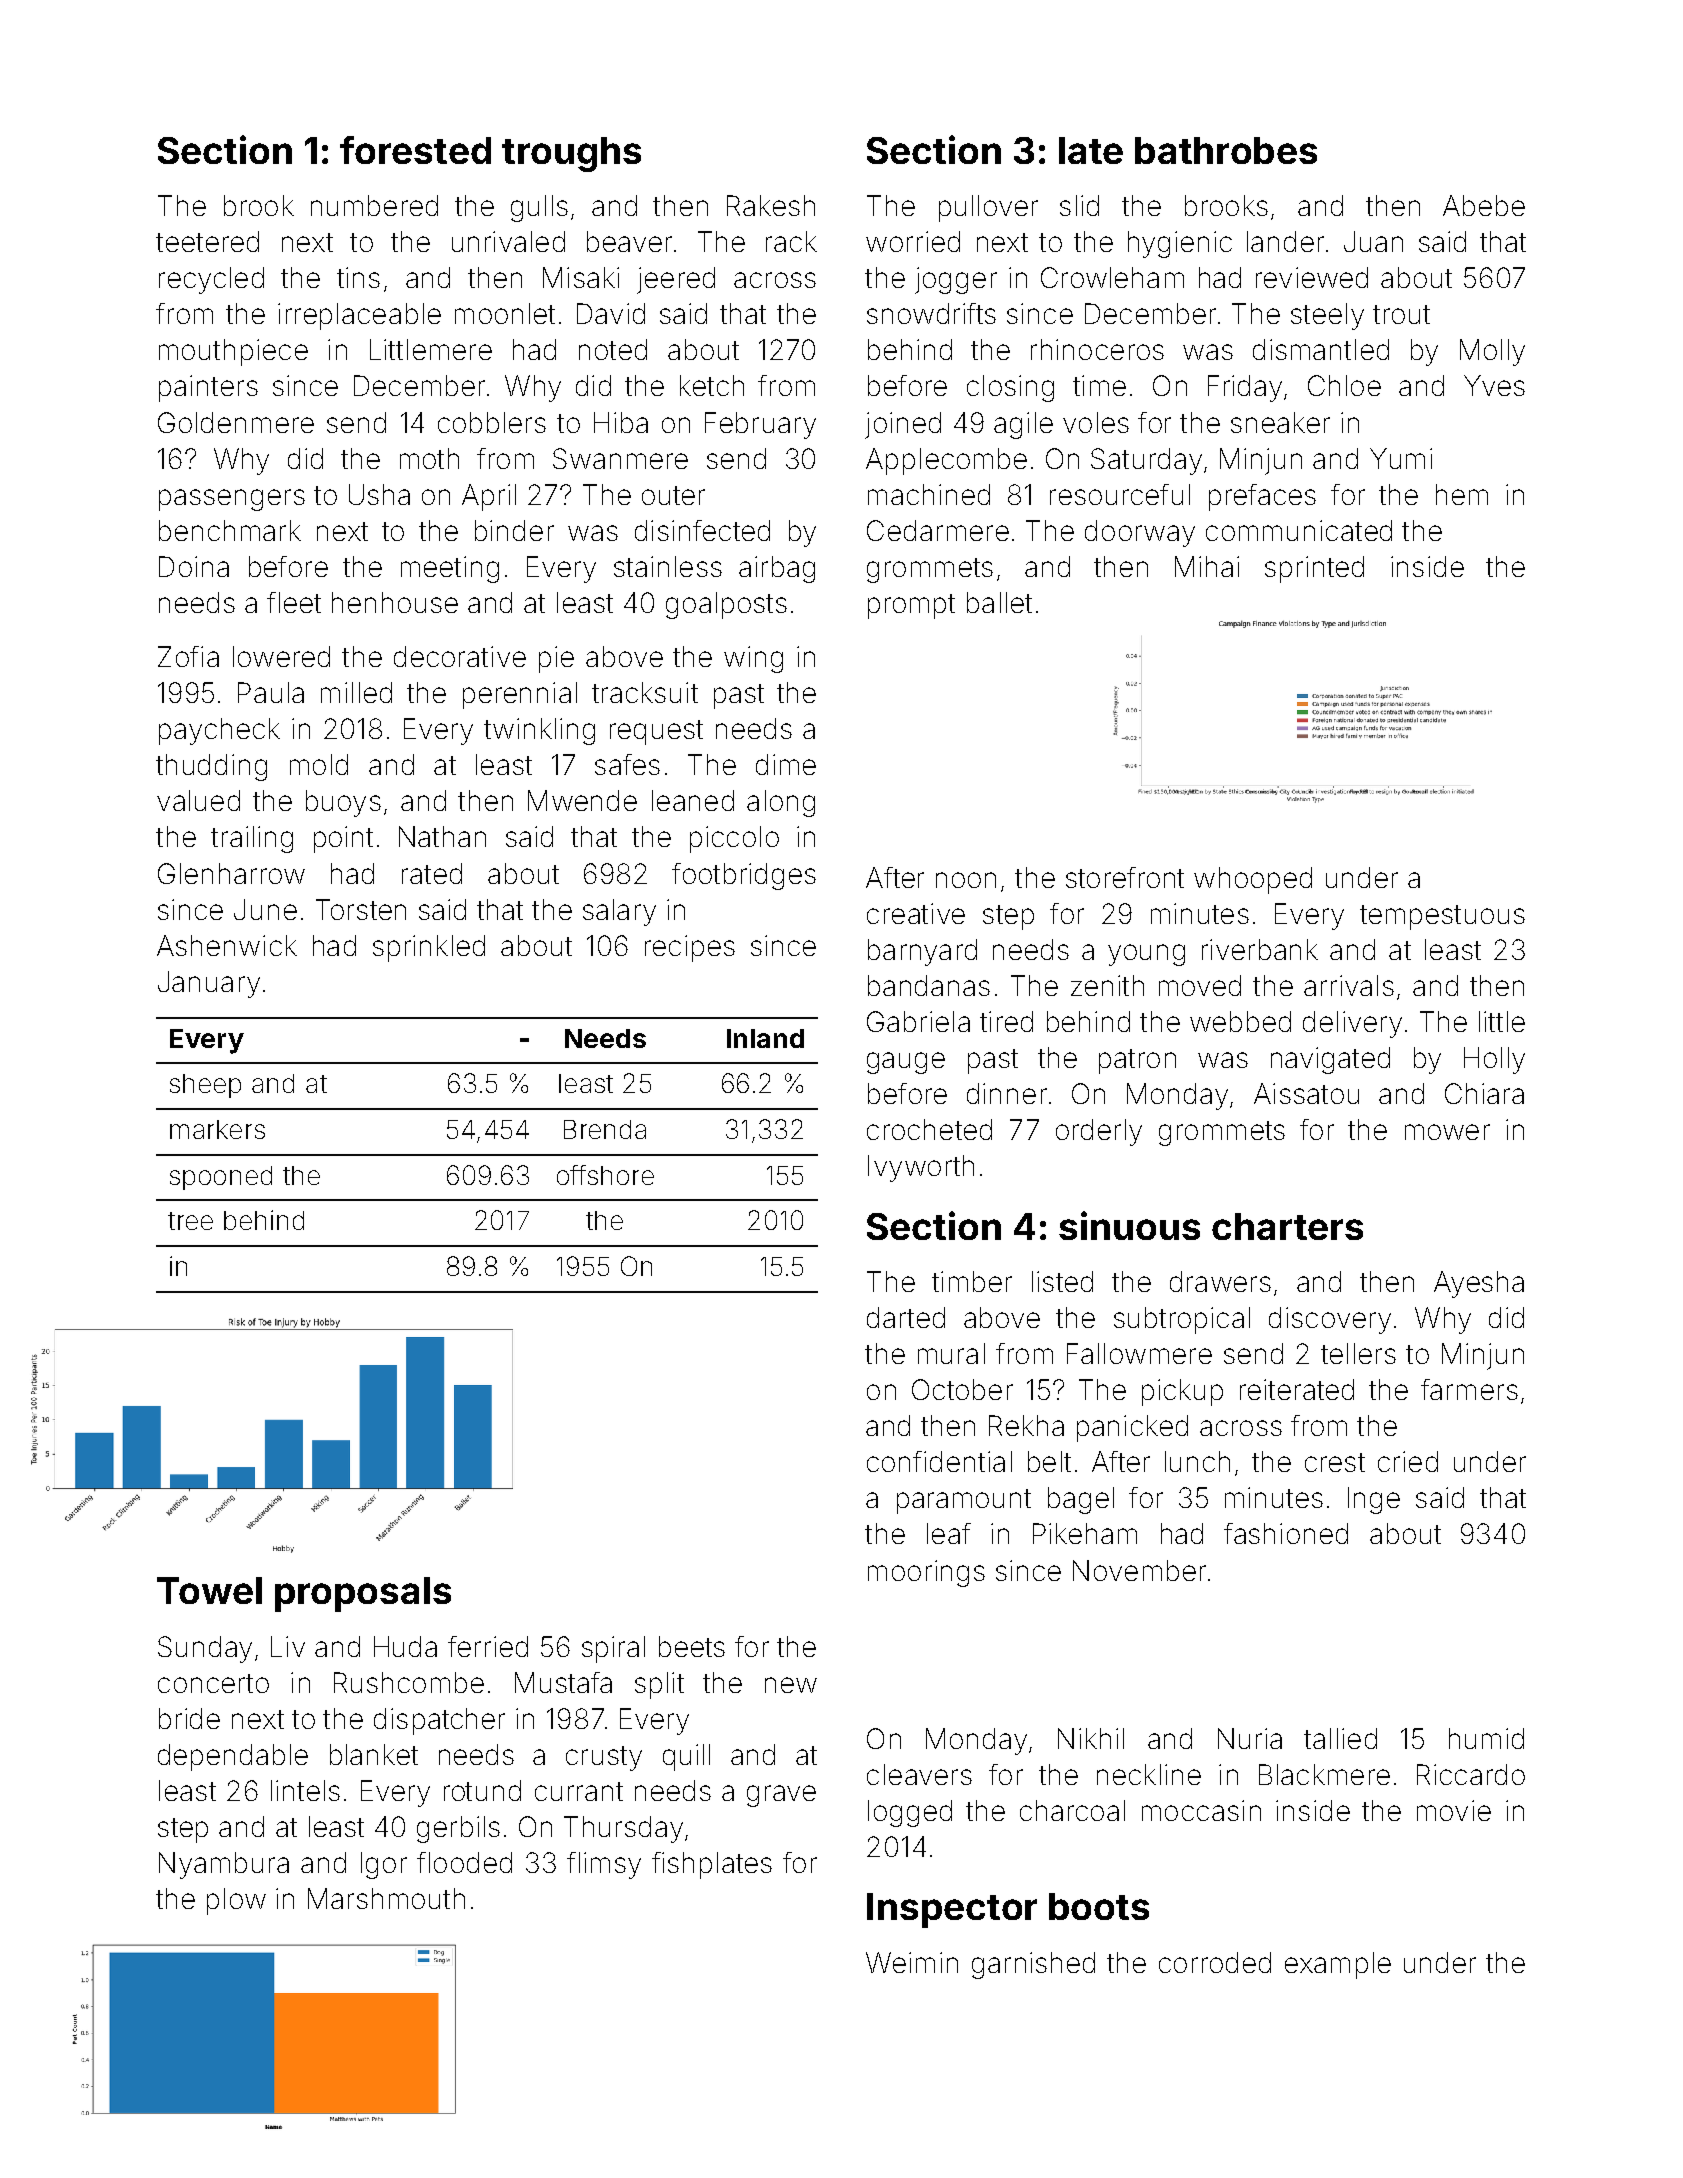 This screenshot has width=1683, height=2178. I want to click on Weimin, so click(912, 1962).
